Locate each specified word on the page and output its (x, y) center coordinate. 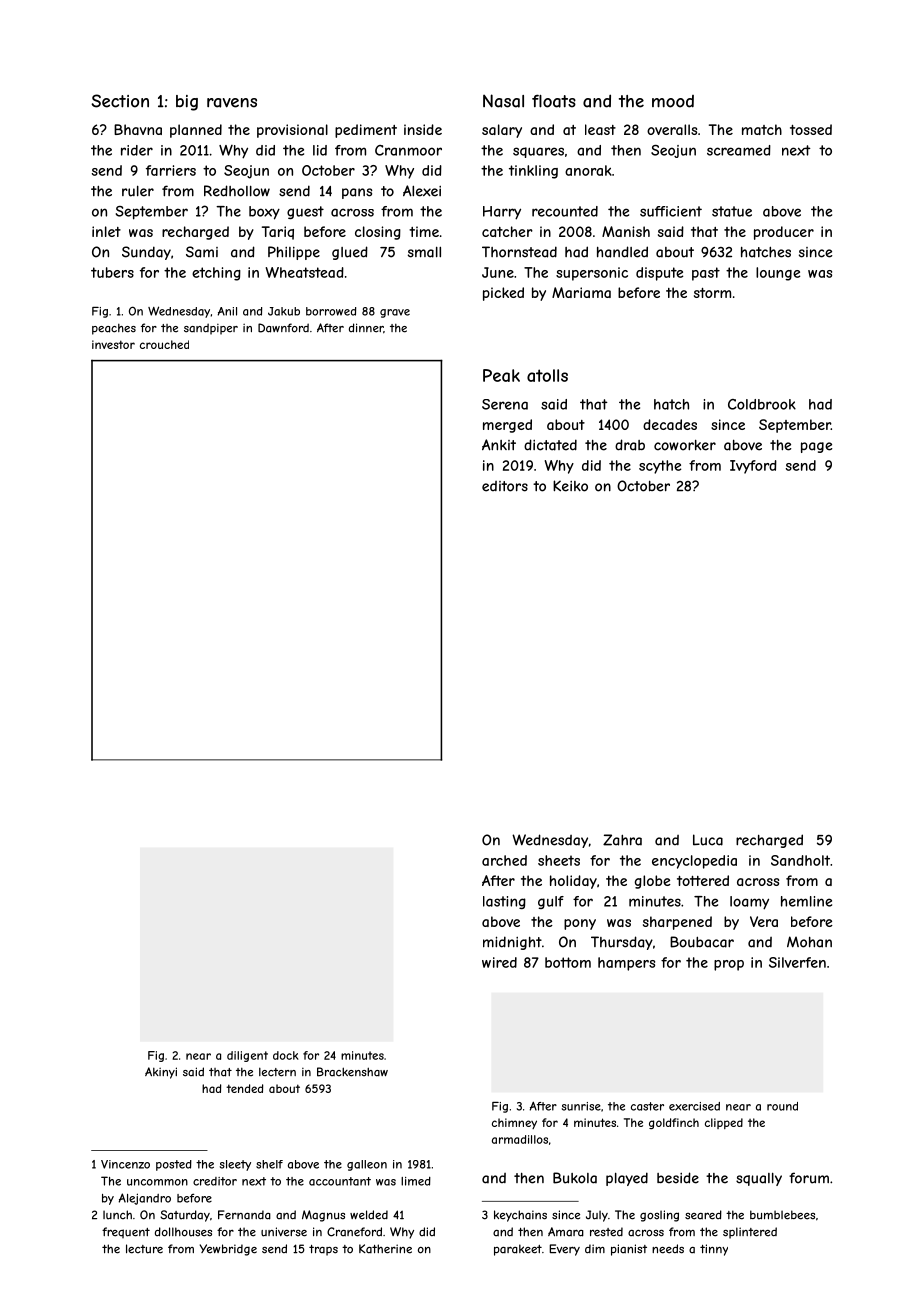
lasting (504, 902)
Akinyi (161, 1073)
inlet (106, 231)
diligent (247, 1056)
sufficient (671, 211)
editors (505, 486)
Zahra (622, 840)
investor (113, 344)
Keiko (570, 486)
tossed (811, 129)
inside (423, 129)
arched (504, 860)
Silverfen (797, 962)
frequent (126, 1232)
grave (395, 313)
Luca (708, 840)
